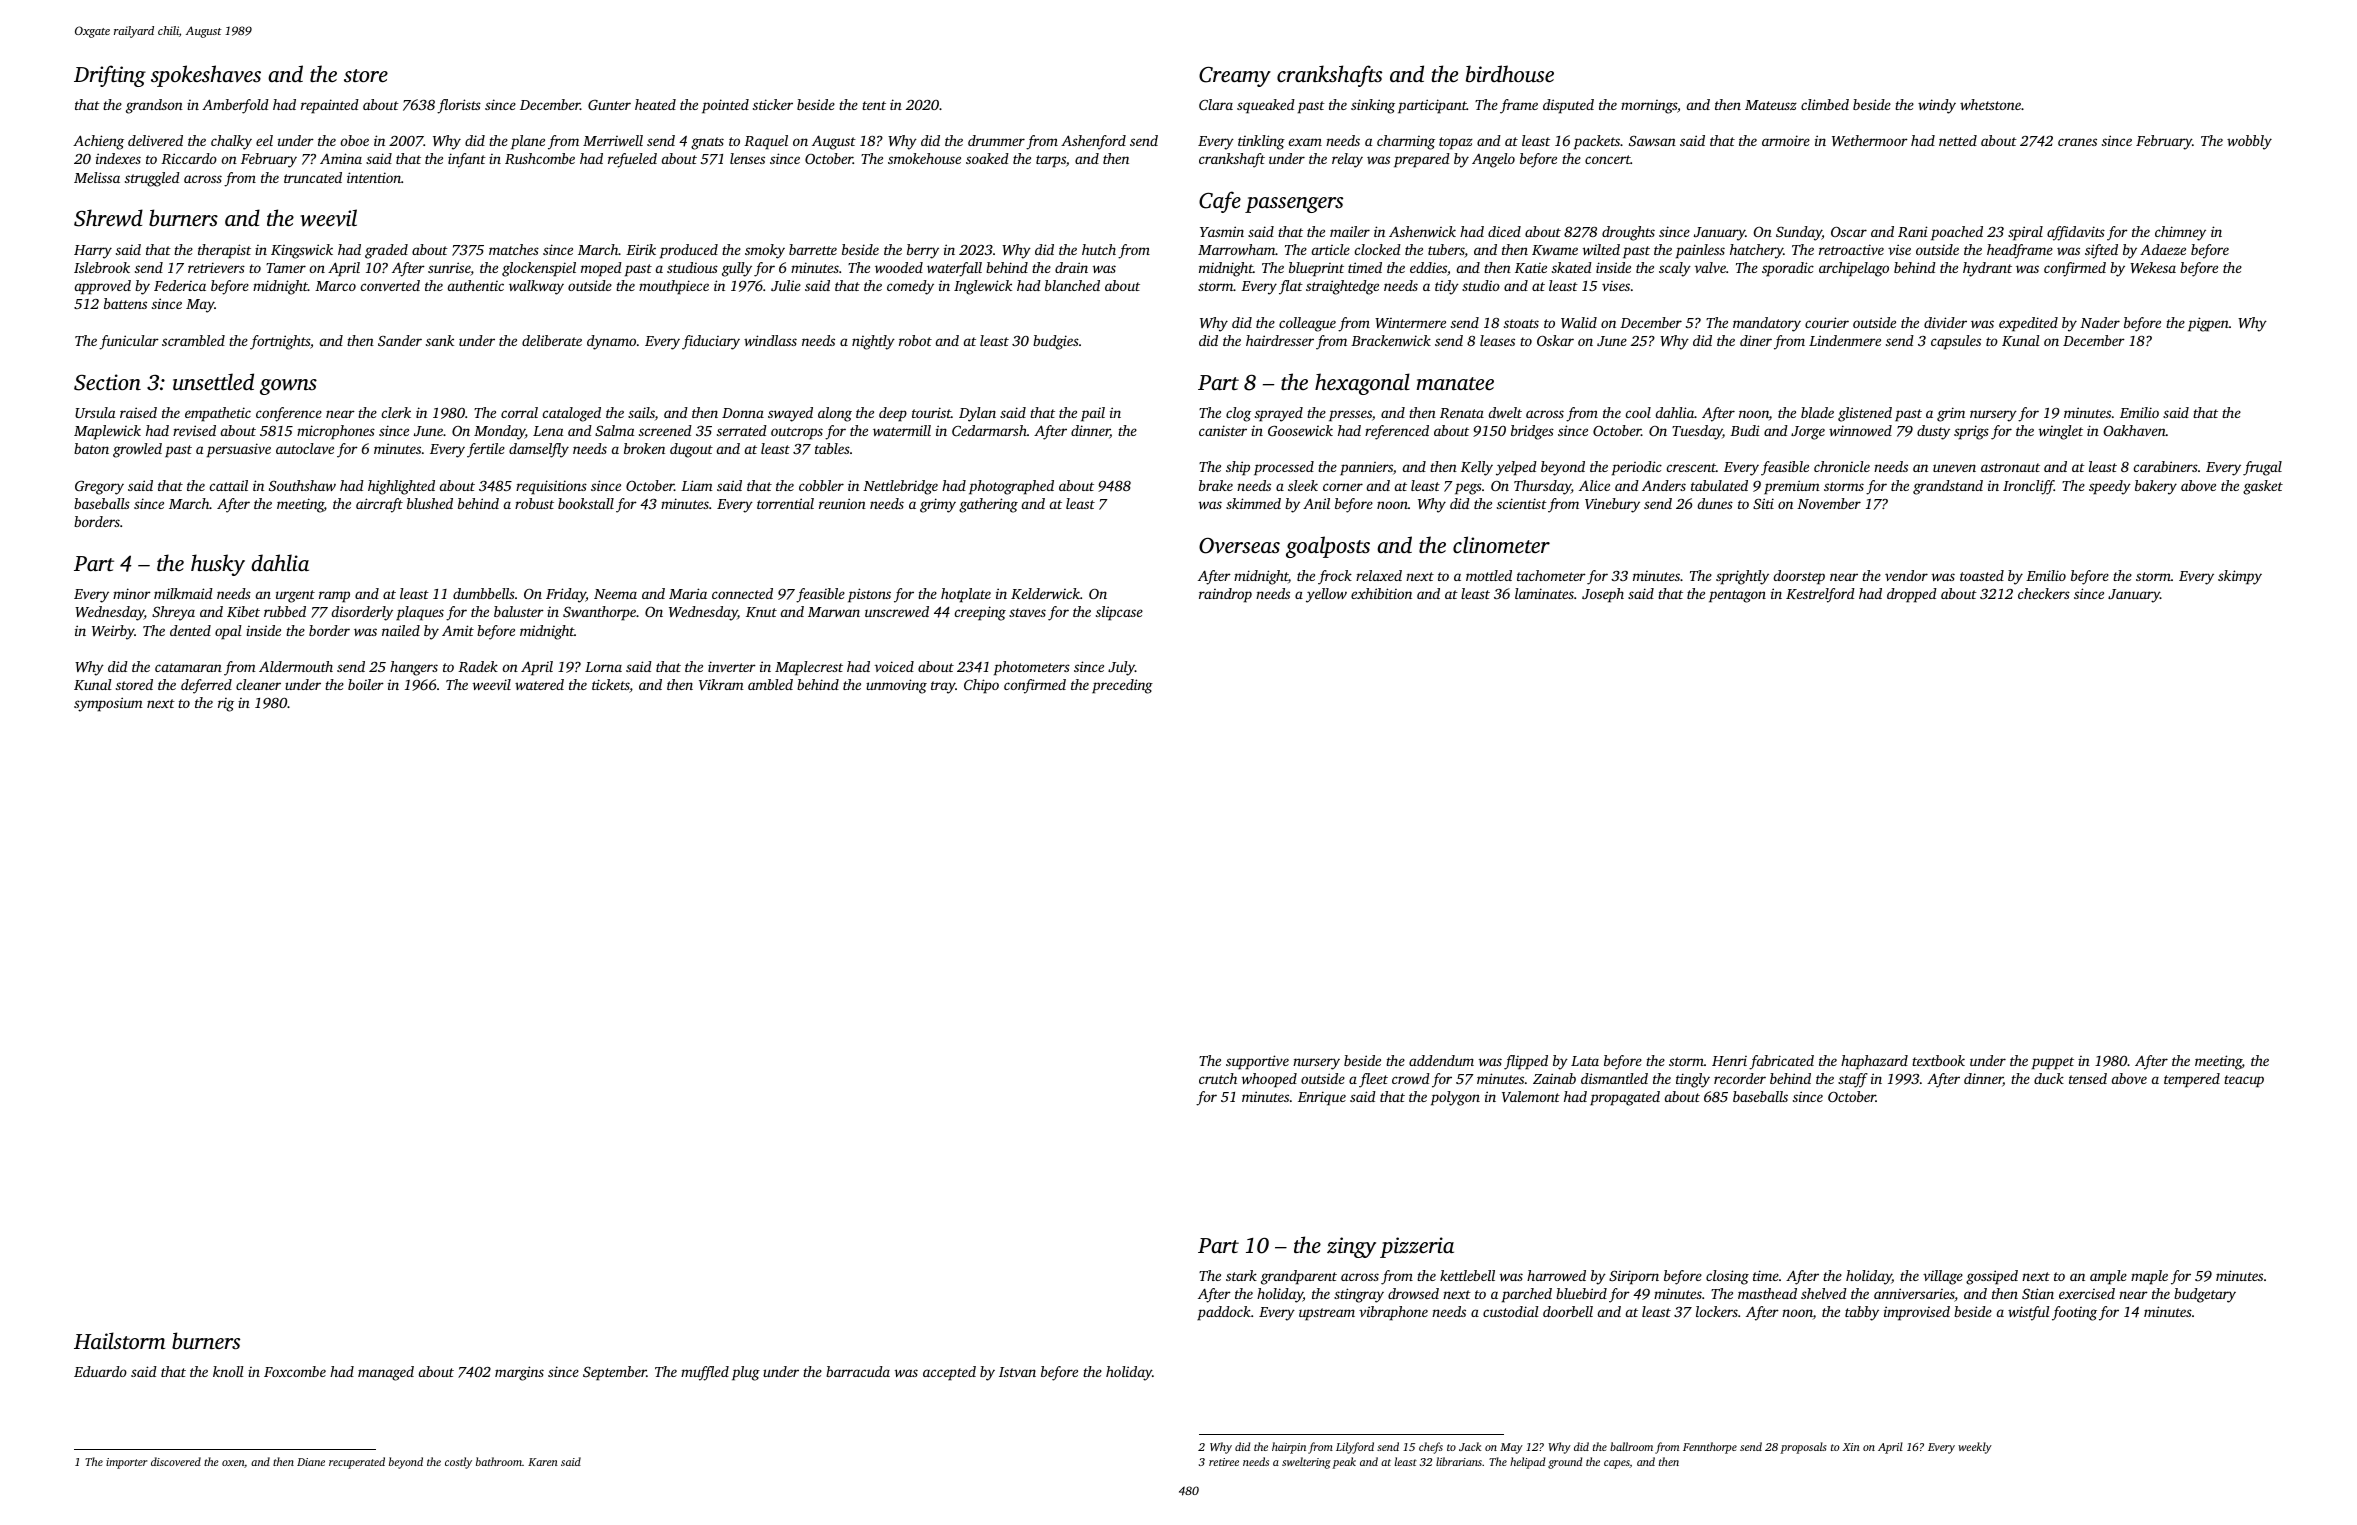  What do you see at coordinates (2108, 1277) in the screenshot?
I see `ample` at bounding box center [2108, 1277].
